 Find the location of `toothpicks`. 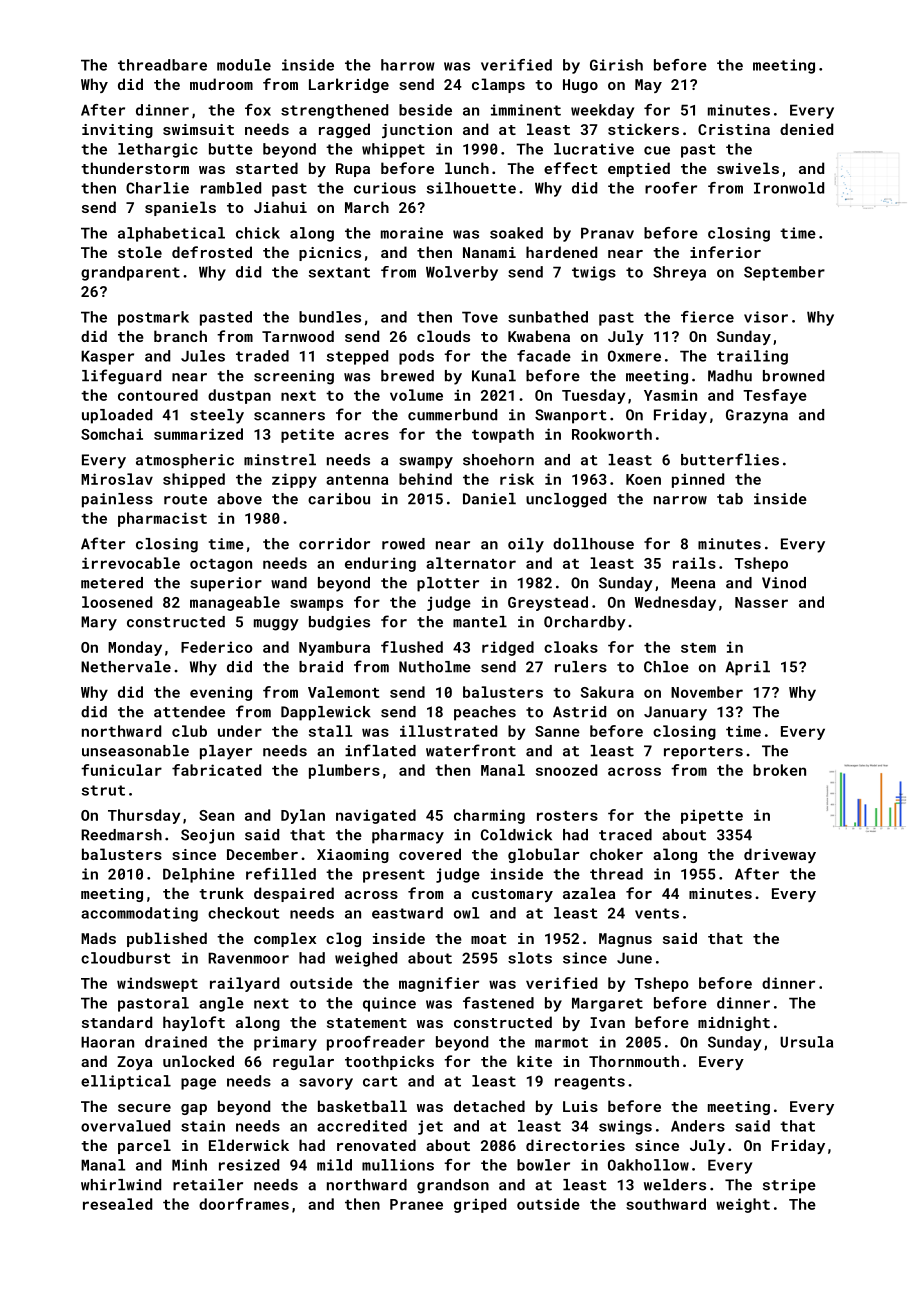

toothpicks is located at coordinates (389, 1062).
